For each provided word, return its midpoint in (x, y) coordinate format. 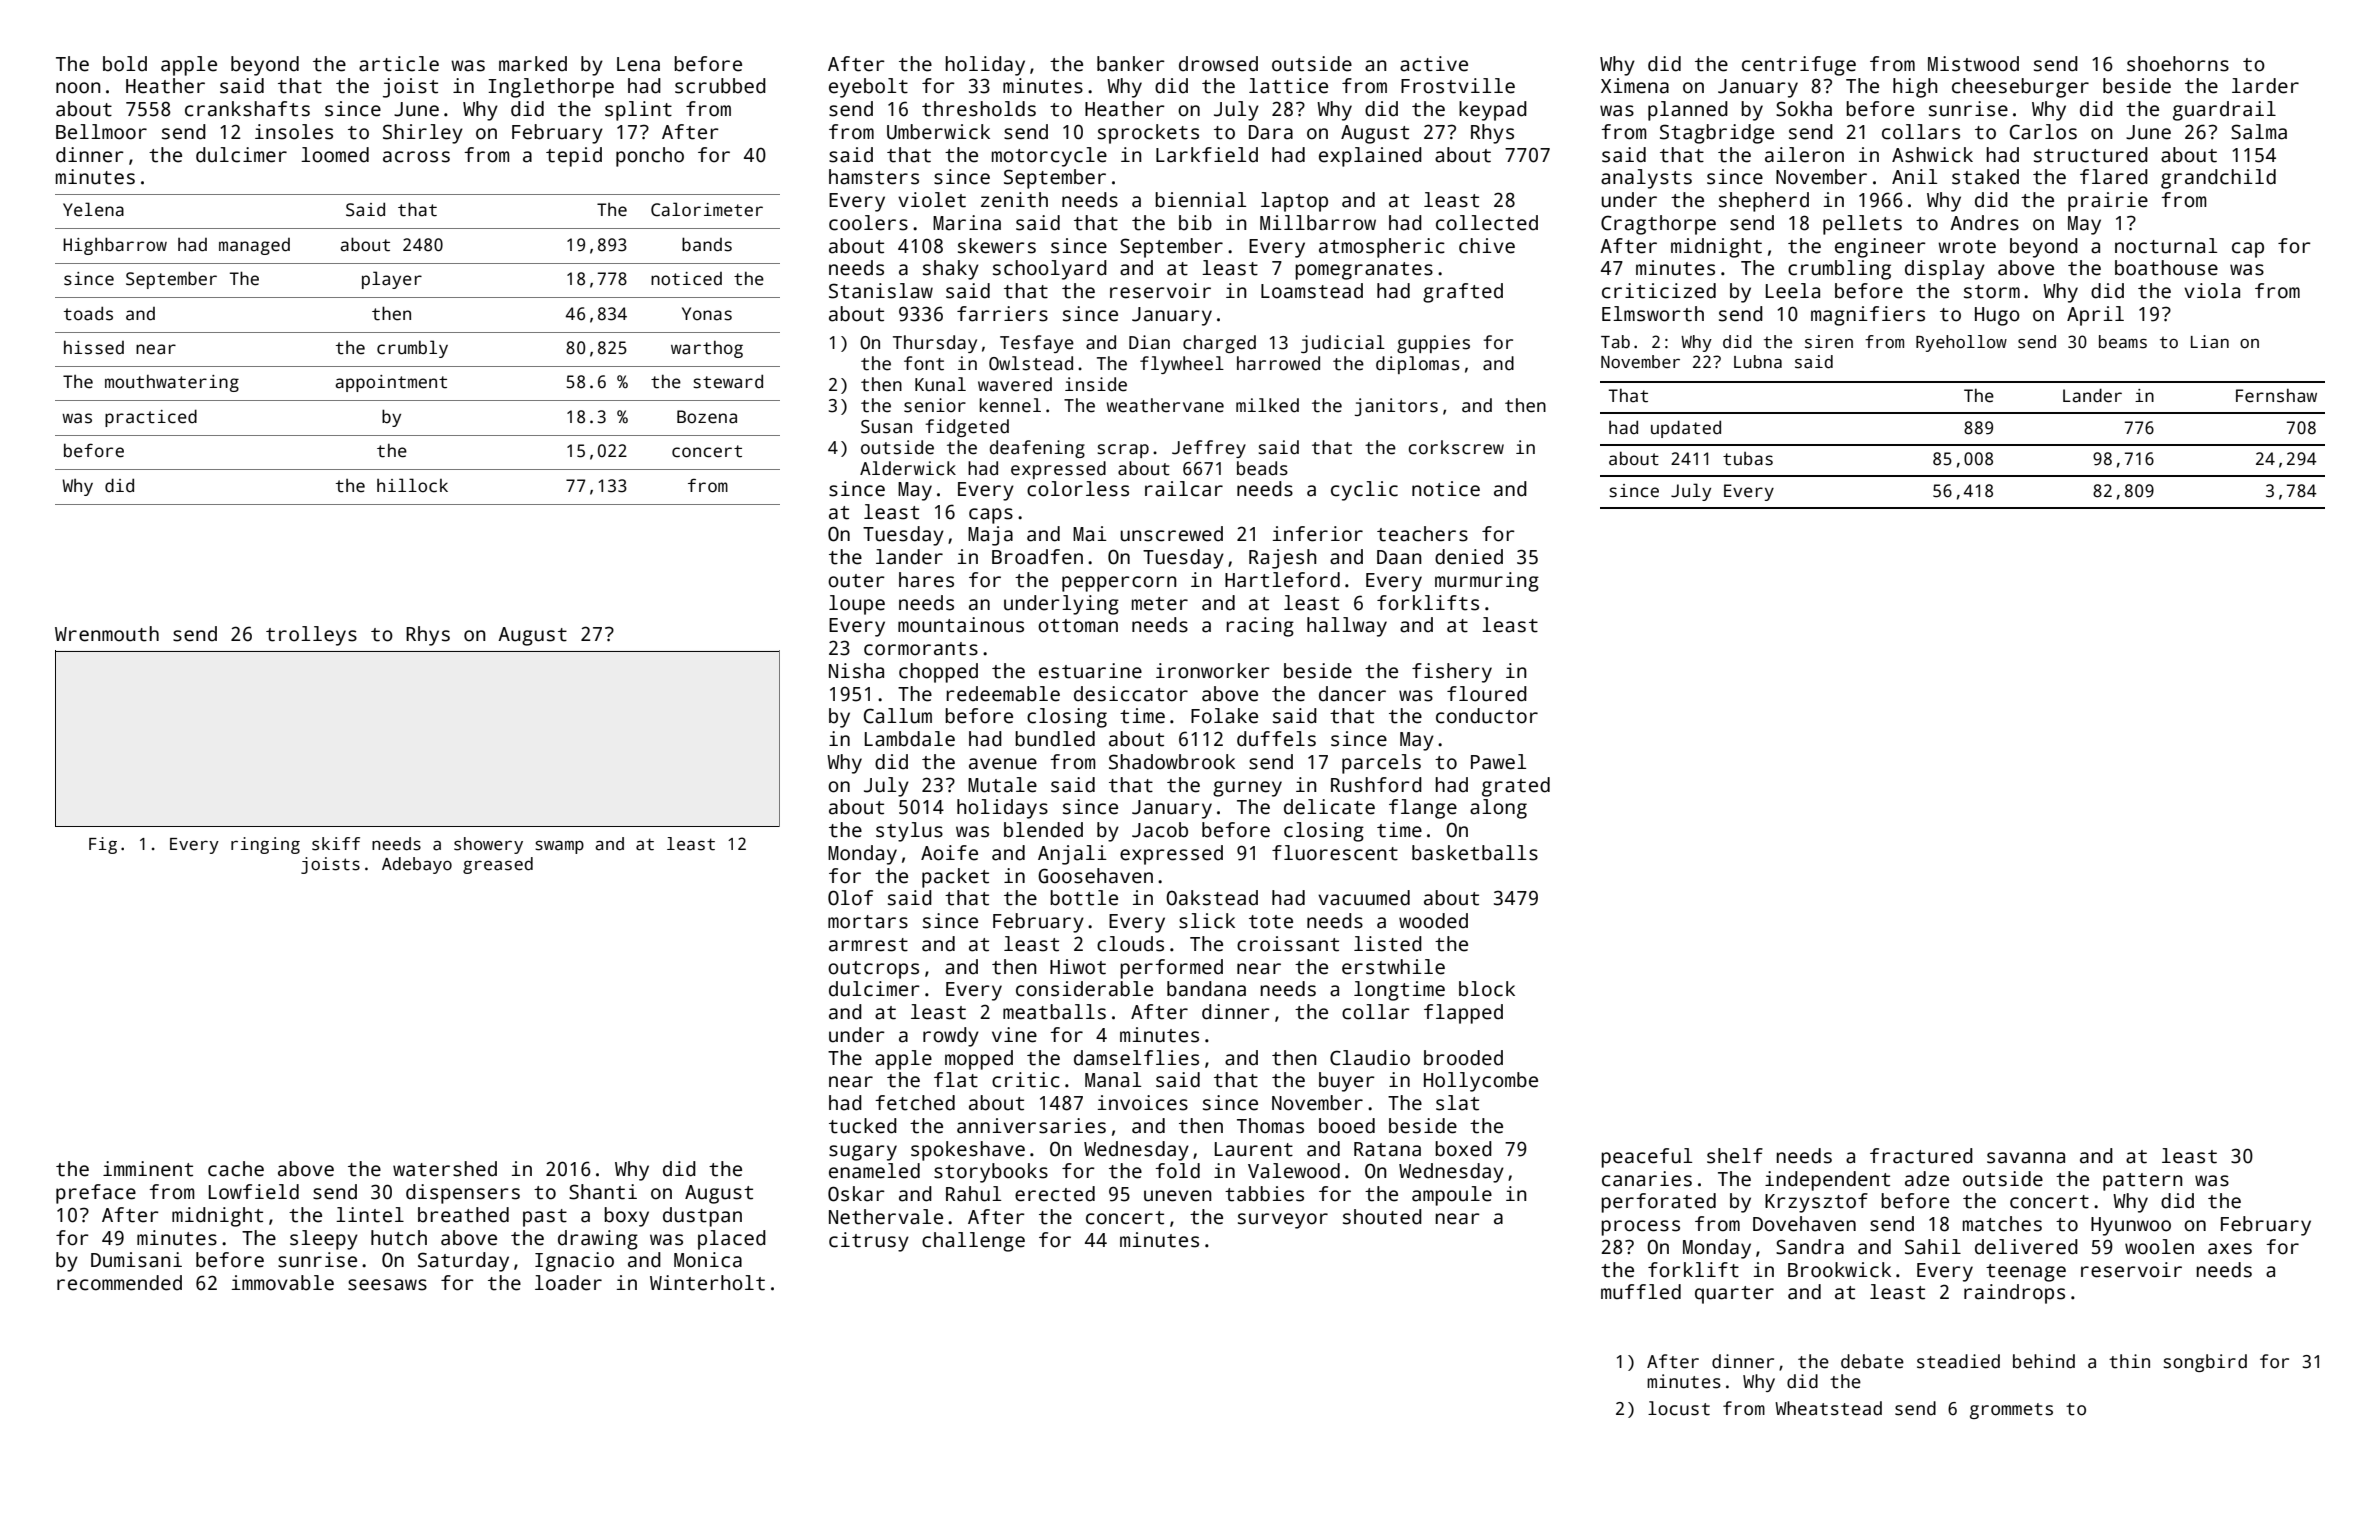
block (1487, 989)
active (1434, 64)
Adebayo (417, 865)
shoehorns (2178, 64)
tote (1271, 922)
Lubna (1758, 362)
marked (533, 64)
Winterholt (707, 1283)
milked (1267, 405)
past (545, 1218)
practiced (151, 418)
